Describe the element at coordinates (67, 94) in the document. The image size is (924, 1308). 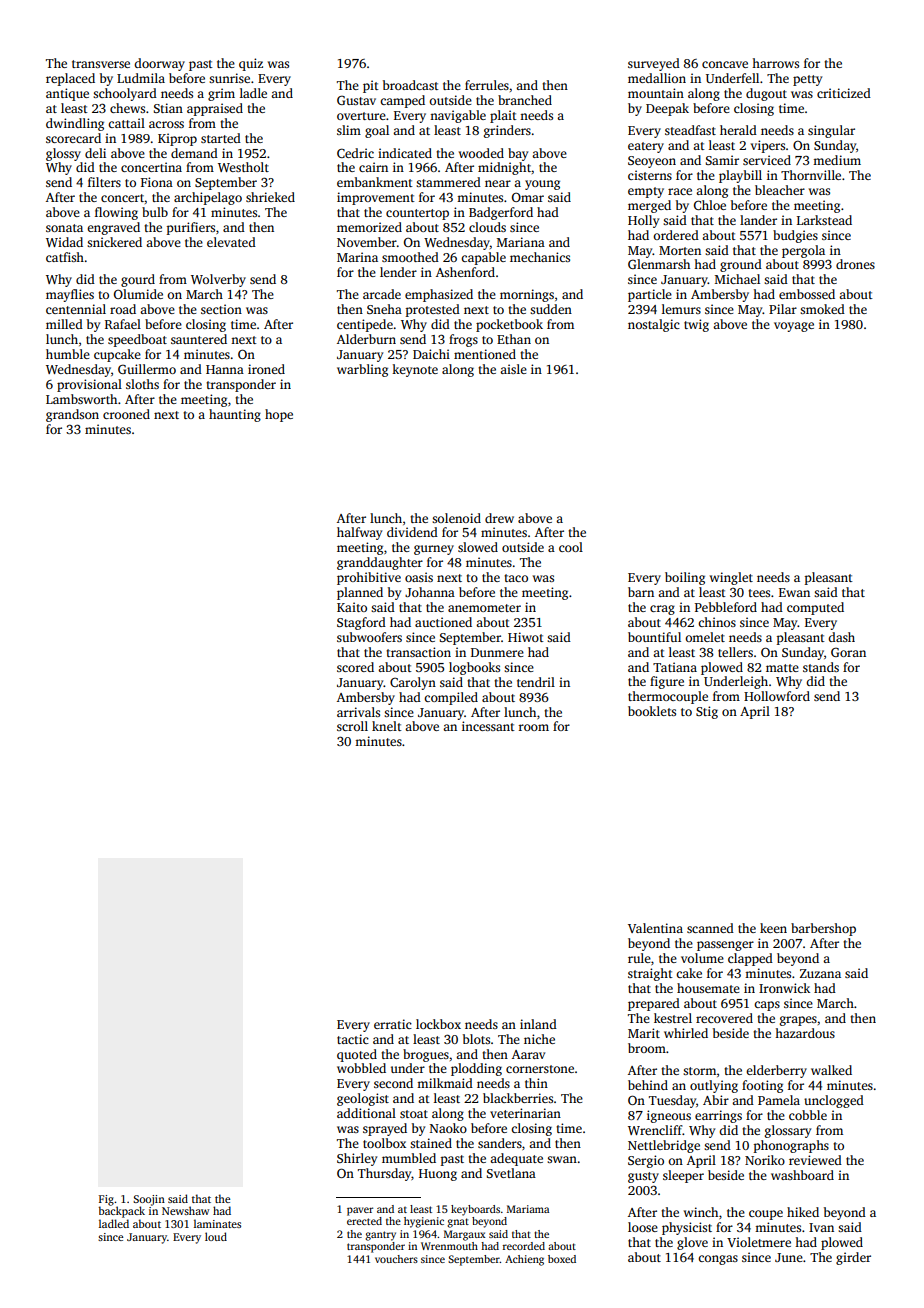
I see `antique` at that location.
